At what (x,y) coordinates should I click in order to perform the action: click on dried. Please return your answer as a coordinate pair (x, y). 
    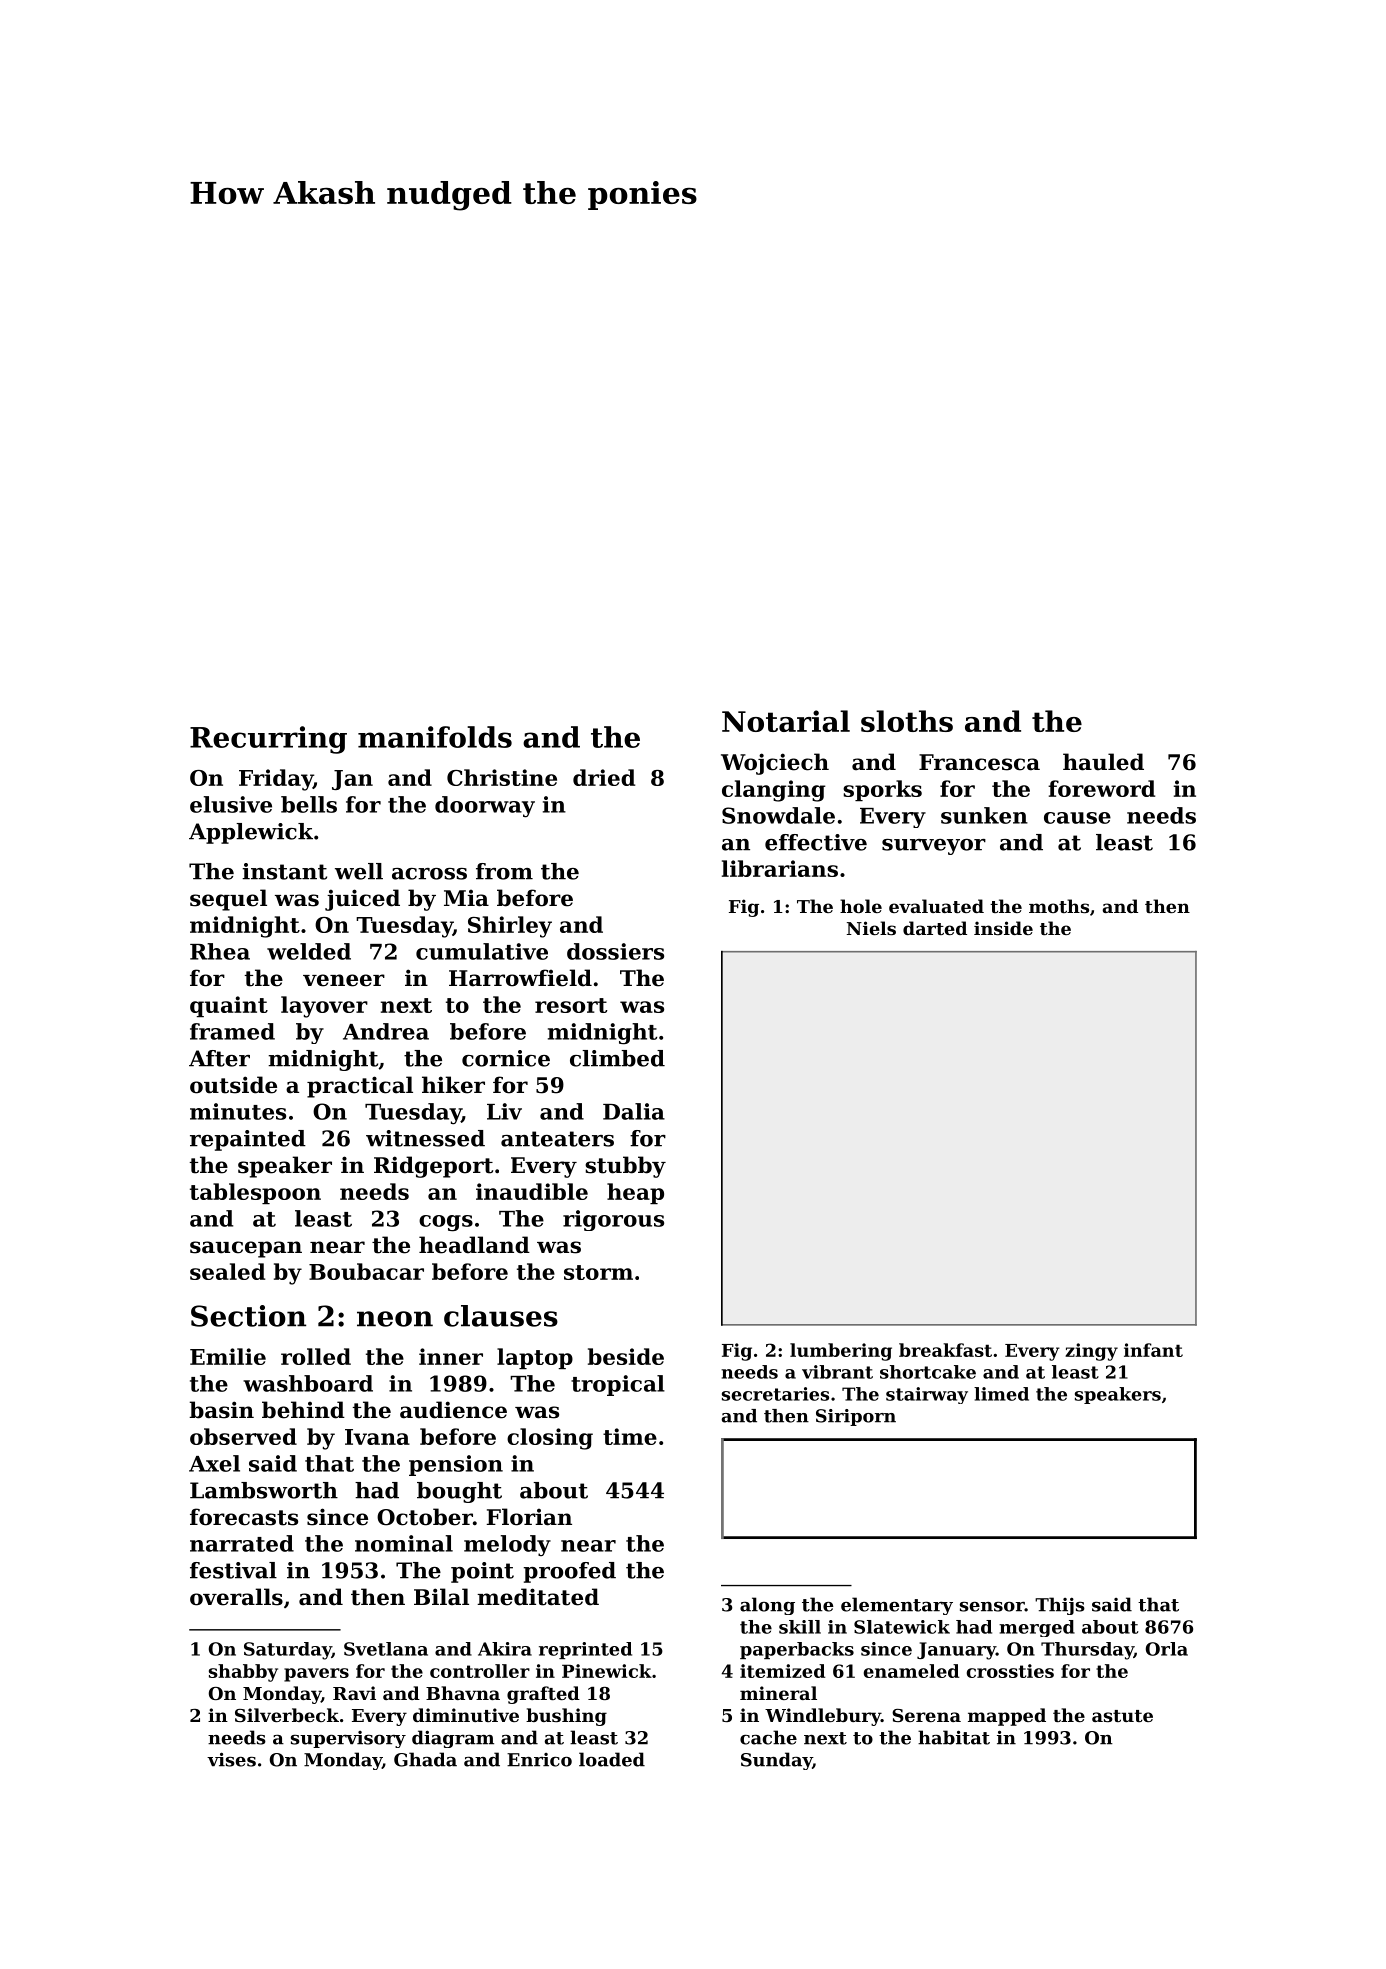
    Looking at the image, I should click on (604, 777).
